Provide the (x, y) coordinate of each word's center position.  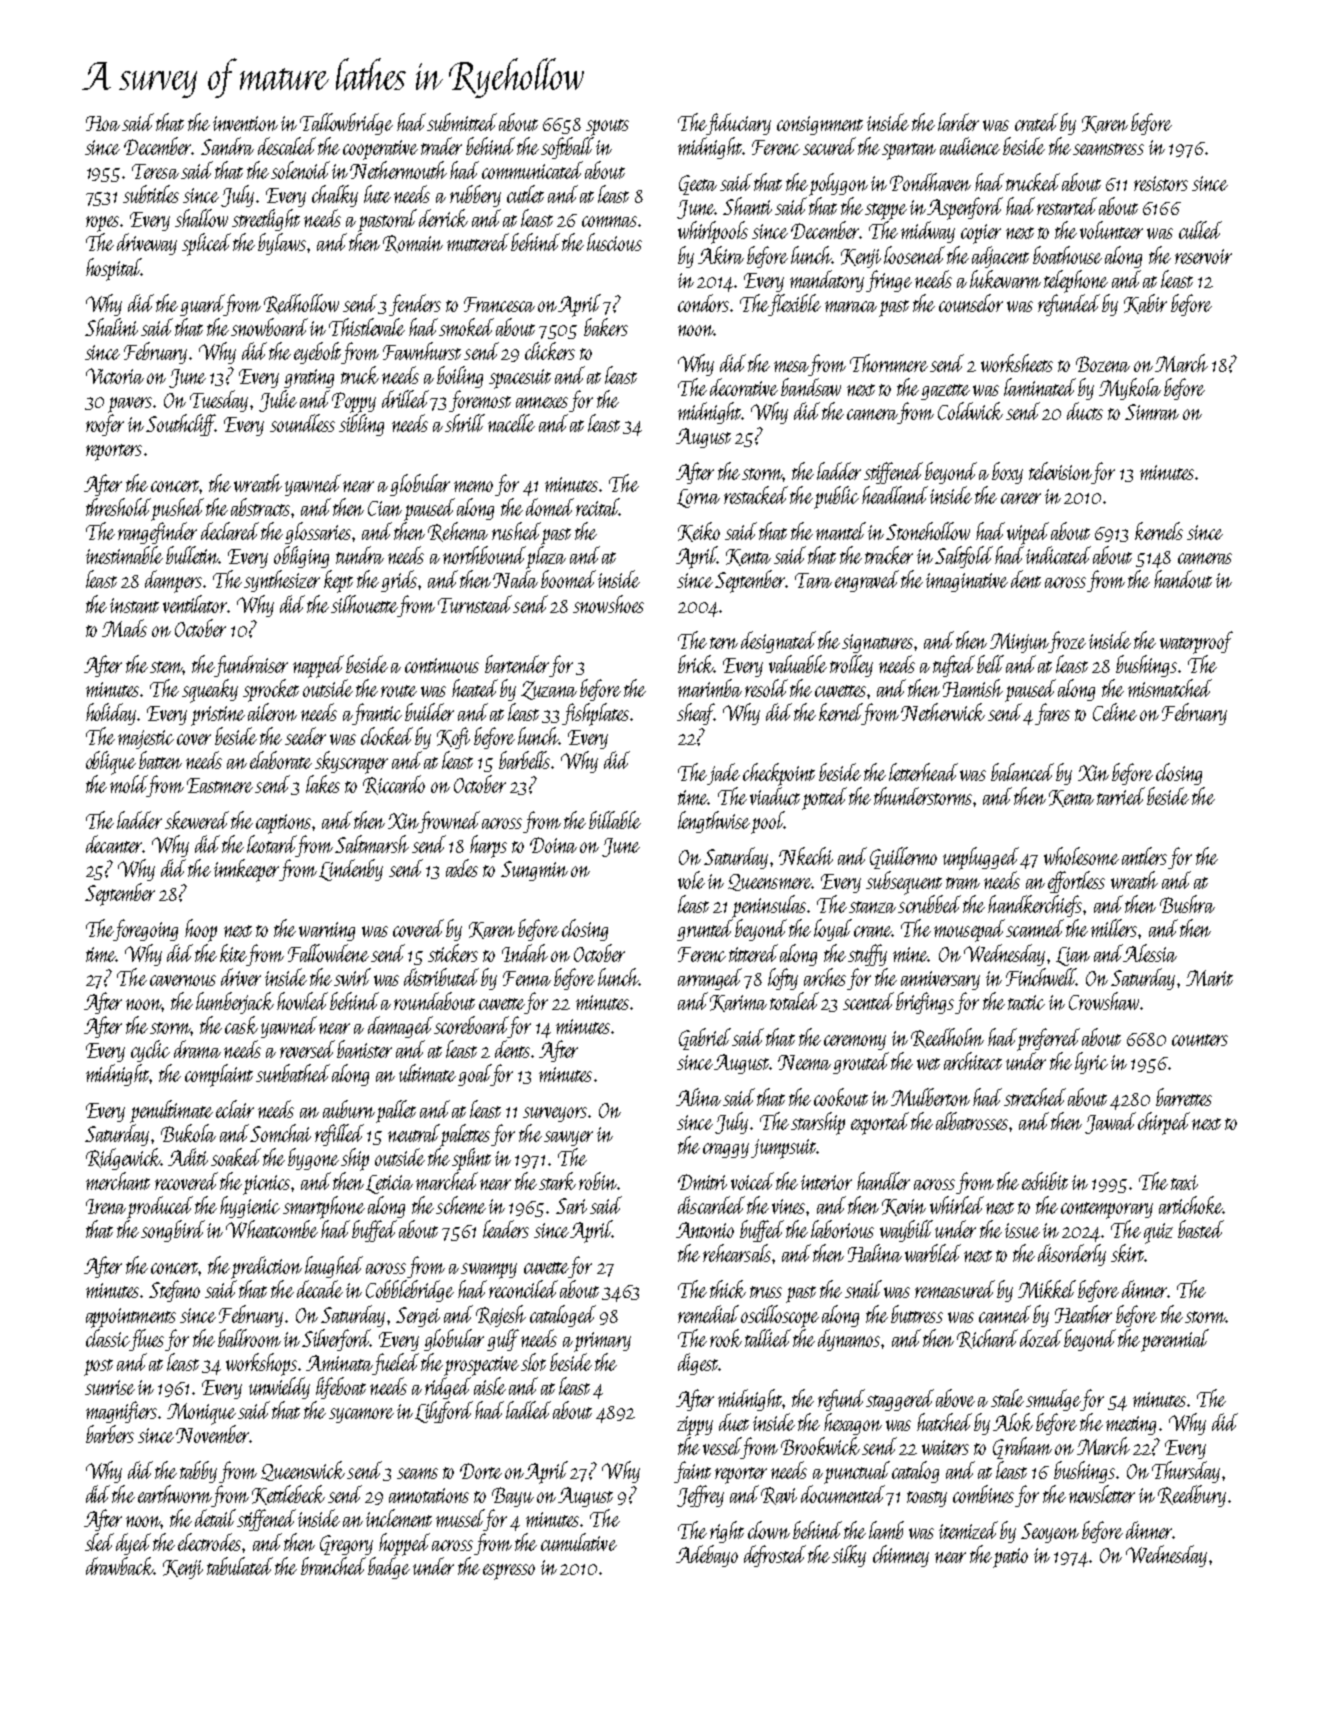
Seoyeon (1050, 1533)
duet (734, 1422)
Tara (813, 580)
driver (241, 977)
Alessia (1150, 953)
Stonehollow (928, 531)
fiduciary (739, 124)
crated (1036, 122)
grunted (706, 930)
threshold (118, 507)
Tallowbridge (346, 124)
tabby (198, 1472)
